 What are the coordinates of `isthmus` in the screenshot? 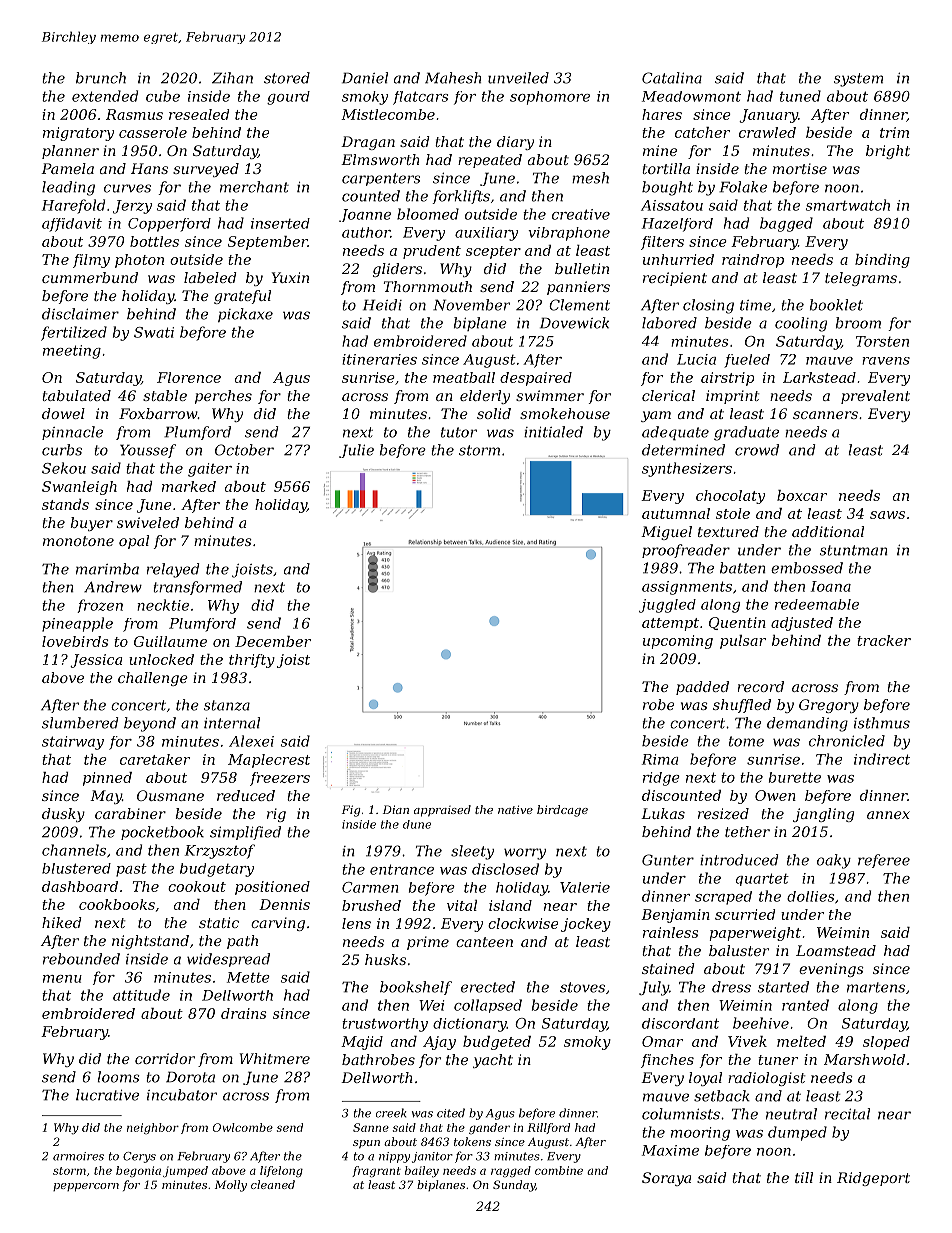 It's located at (882, 723).
